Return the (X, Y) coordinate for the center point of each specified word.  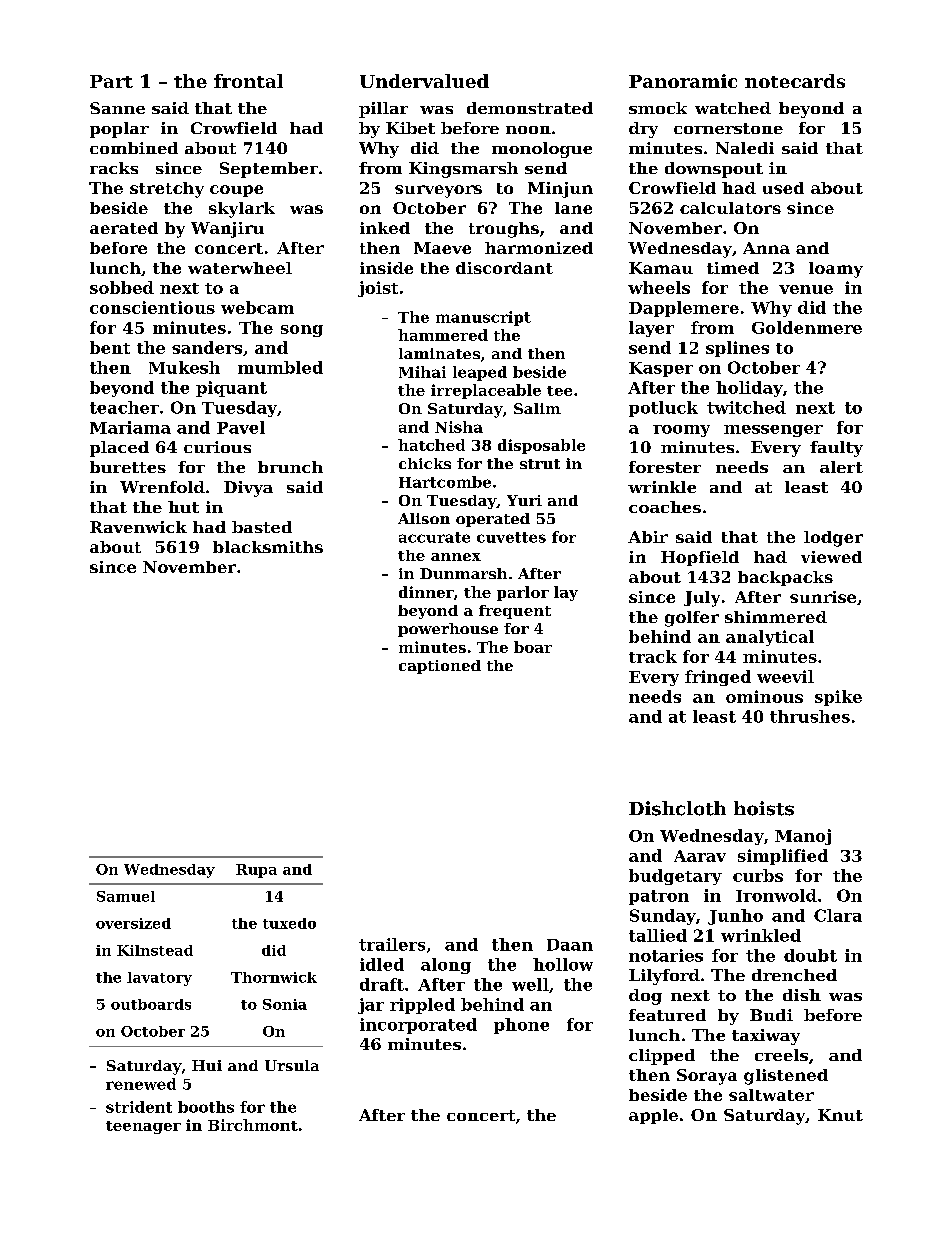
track (653, 656)
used (783, 188)
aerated (124, 228)
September (269, 170)
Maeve (442, 248)
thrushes (810, 716)
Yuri (524, 500)
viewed (831, 557)
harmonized (539, 248)
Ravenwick (138, 527)
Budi (771, 1015)
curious (217, 447)
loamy (836, 270)
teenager (143, 1127)
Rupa (256, 871)
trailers (392, 944)
